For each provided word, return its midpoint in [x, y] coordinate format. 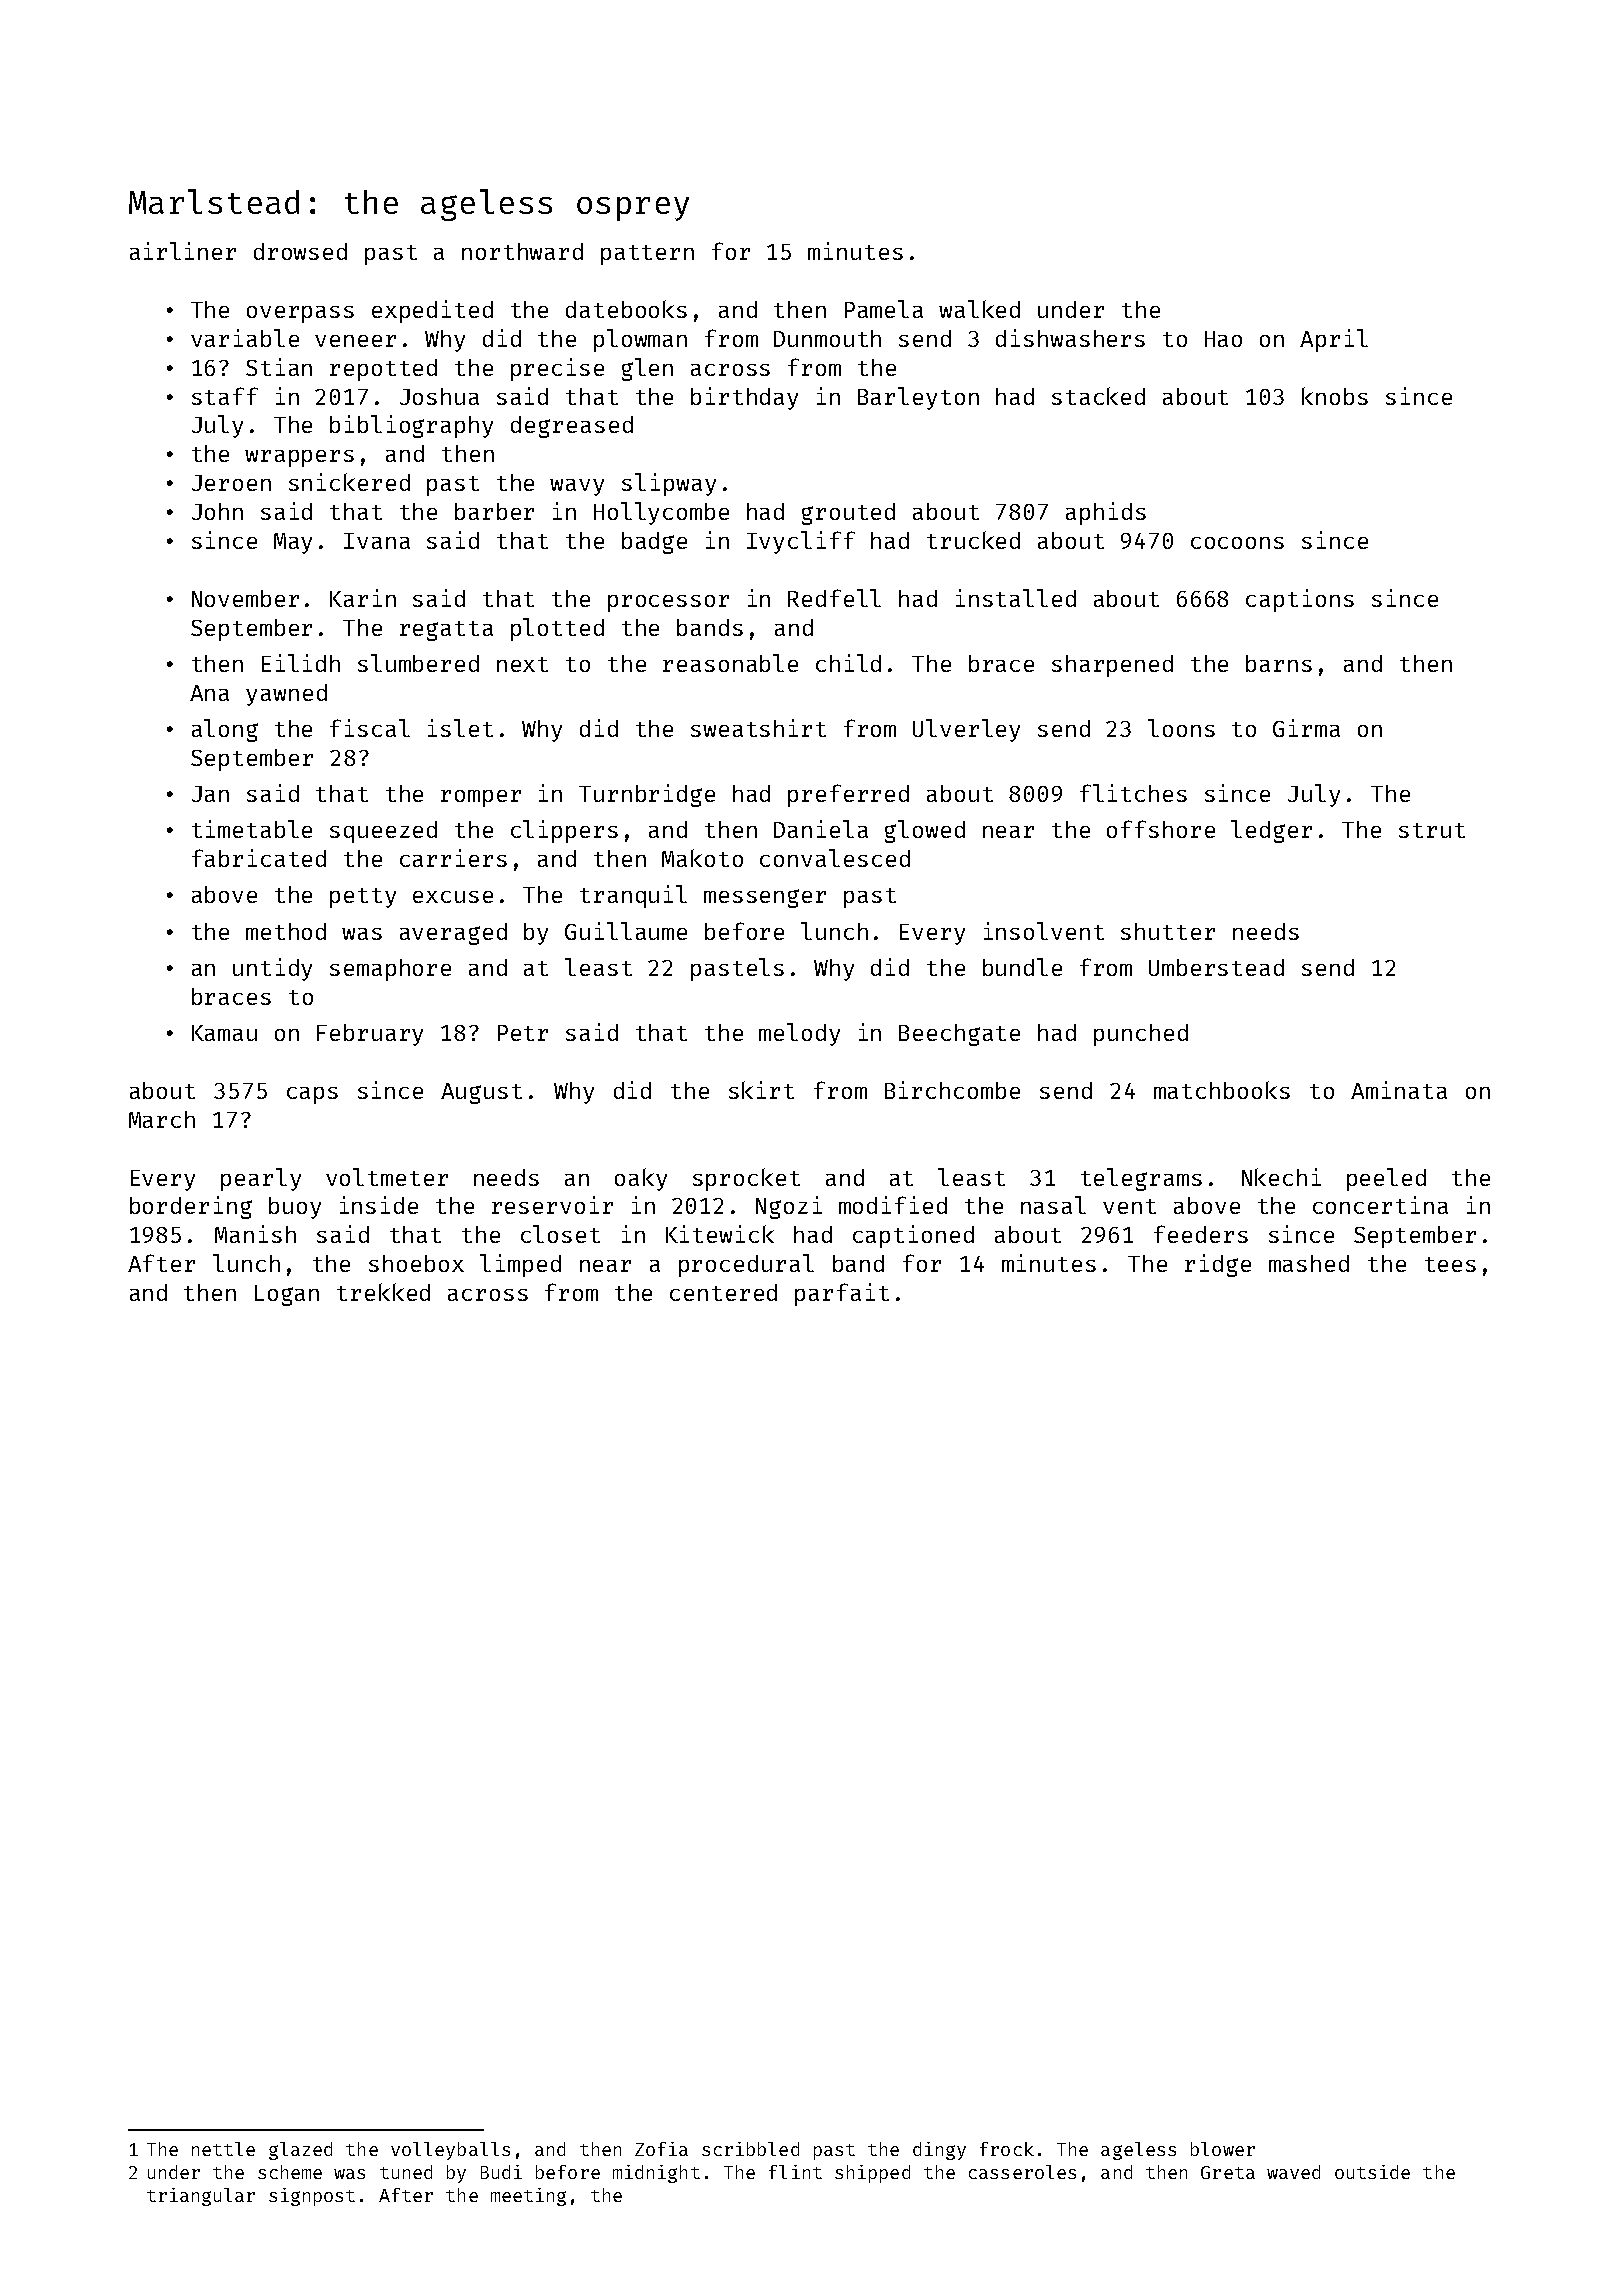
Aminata [1399, 1090]
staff [225, 396]
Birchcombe [952, 1090]
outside [1372, 2172]
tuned [406, 2172]
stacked [1098, 396]
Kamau [224, 1033]
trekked [383, 1292]
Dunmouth [827, 338]
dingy [939, 2151]
